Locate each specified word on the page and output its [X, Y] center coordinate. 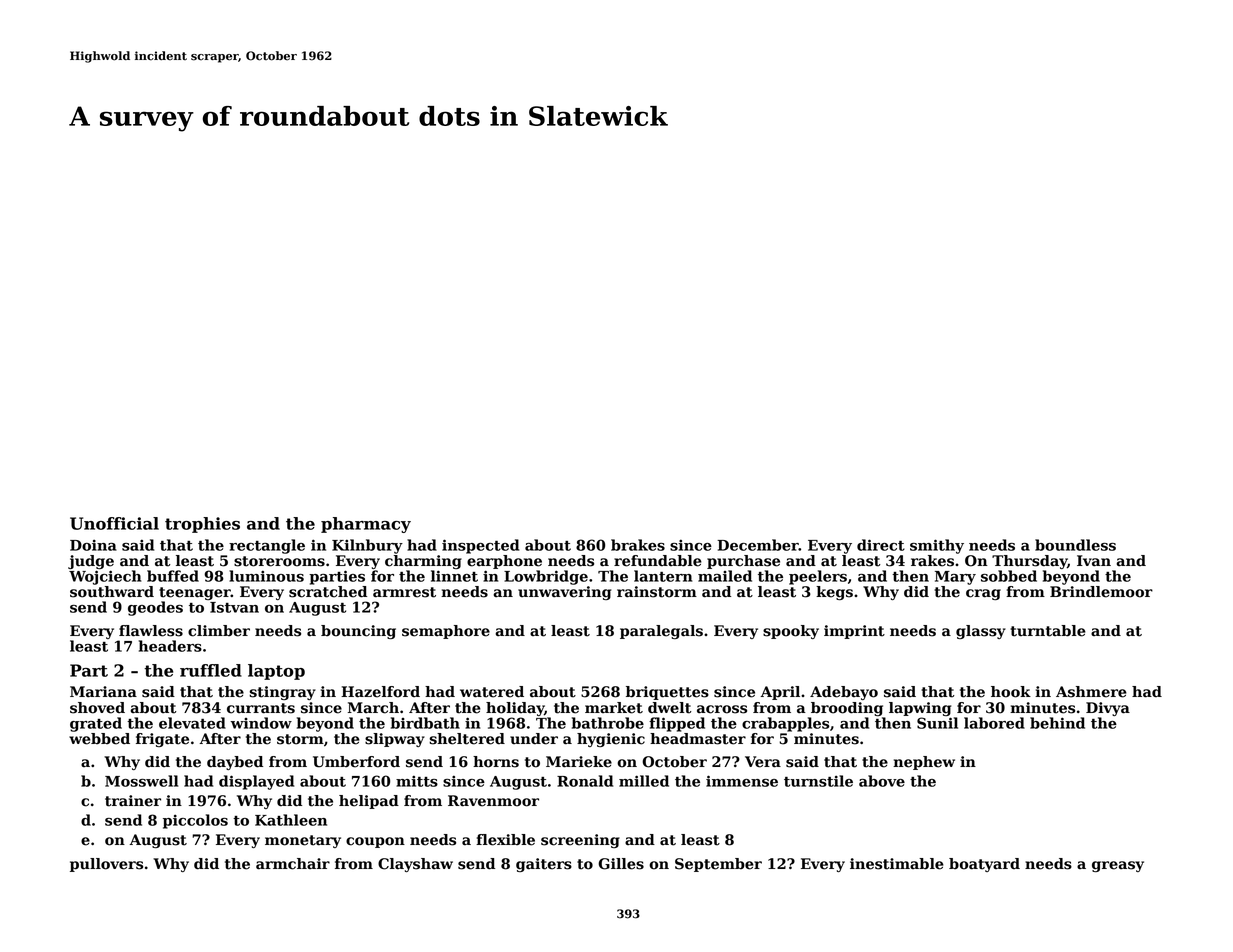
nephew [924, 763]
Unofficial [114, 523]
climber [219, 631]
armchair [293, 864]
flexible [505, 840]
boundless [1075, 545]
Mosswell [141, 781]
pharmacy [366, 525]
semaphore [446, 632]
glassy [981, 632]
